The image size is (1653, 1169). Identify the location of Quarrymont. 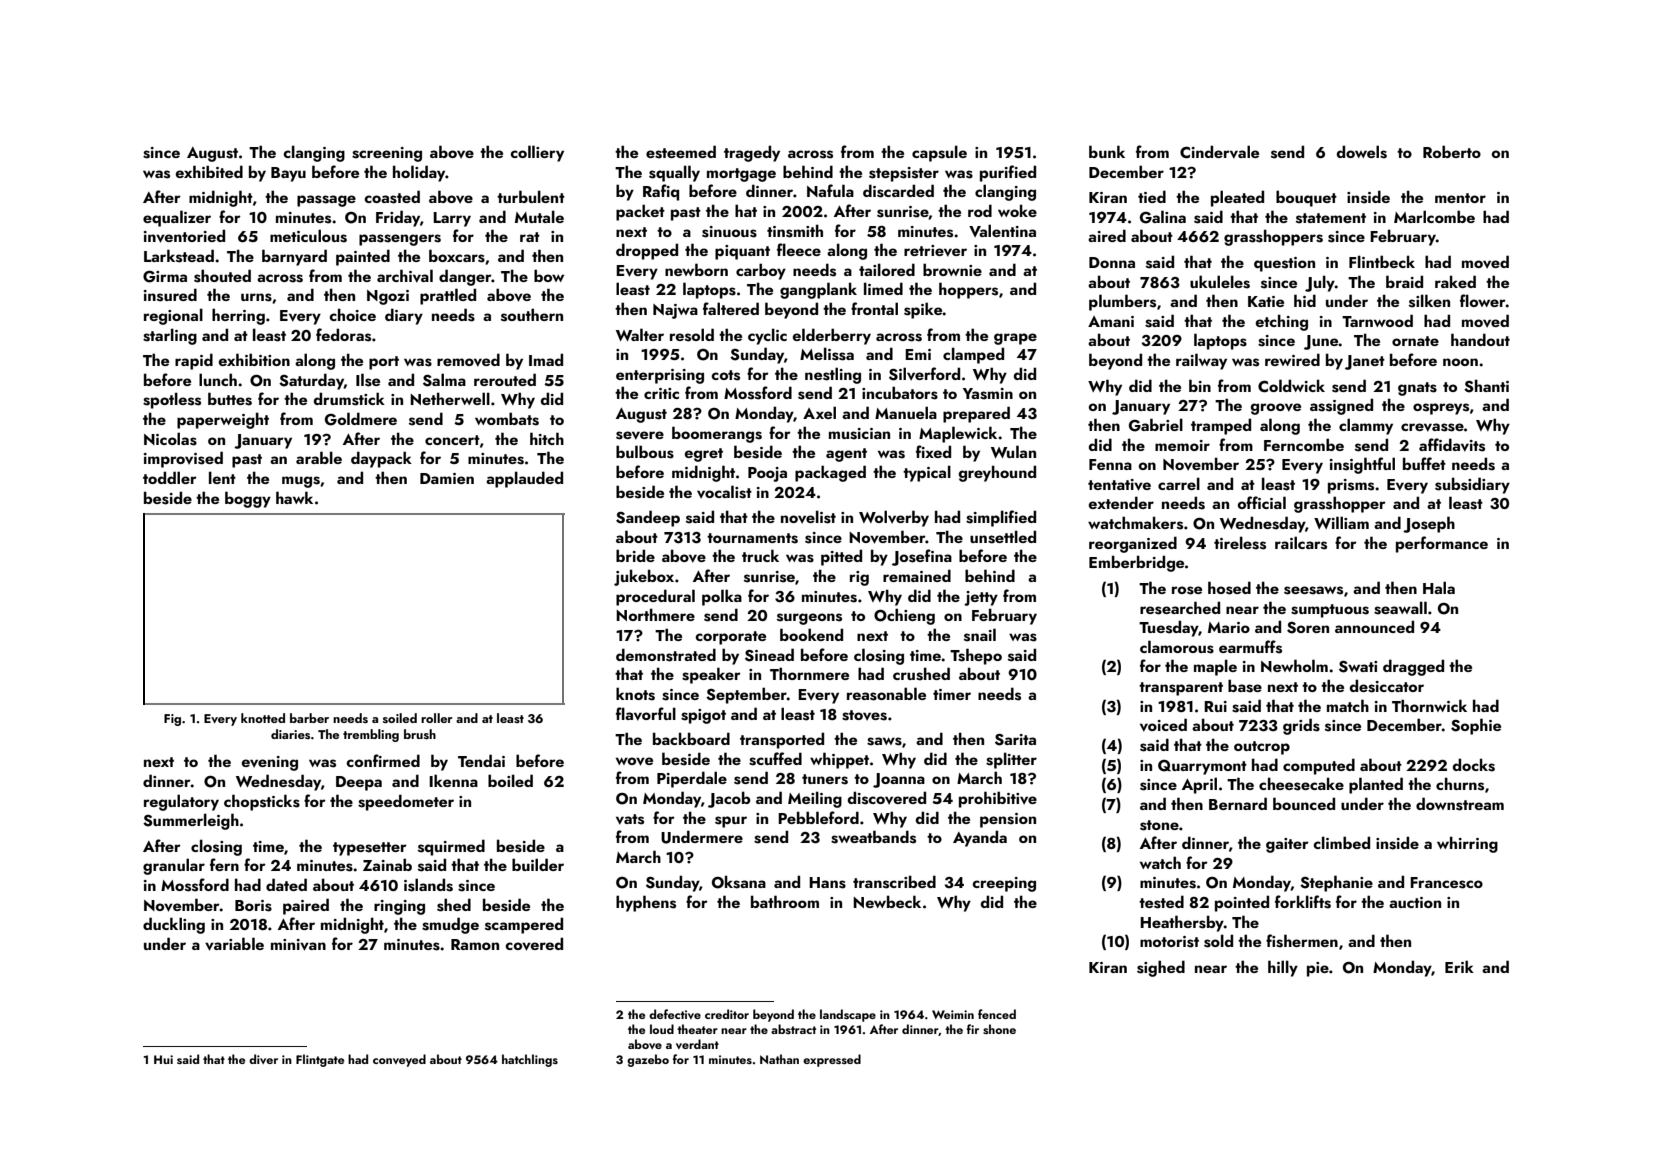
(1202, 767).
